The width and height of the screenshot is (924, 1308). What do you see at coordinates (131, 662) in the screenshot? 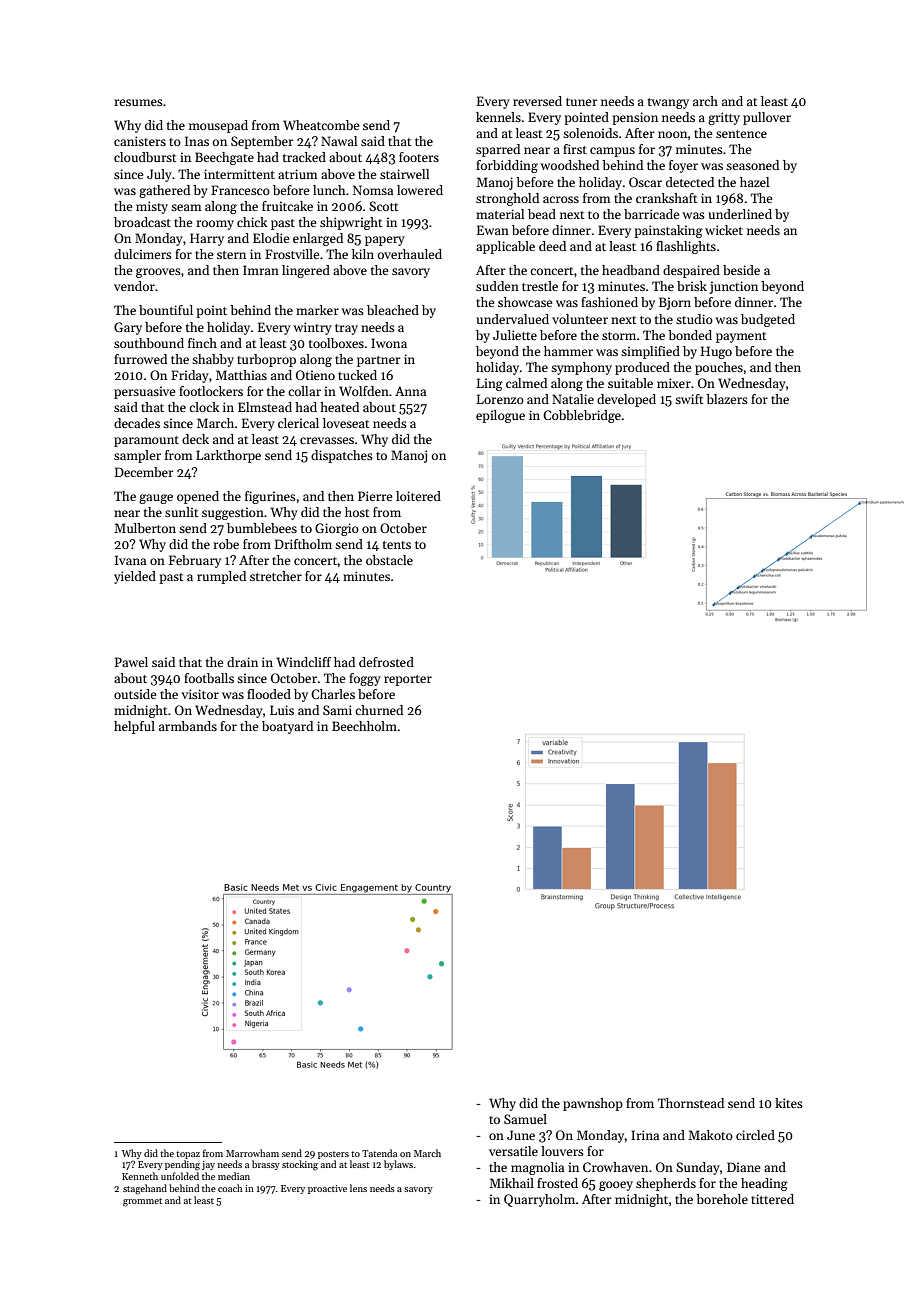
I see `Pawel` at bounding box center [131, 662].
